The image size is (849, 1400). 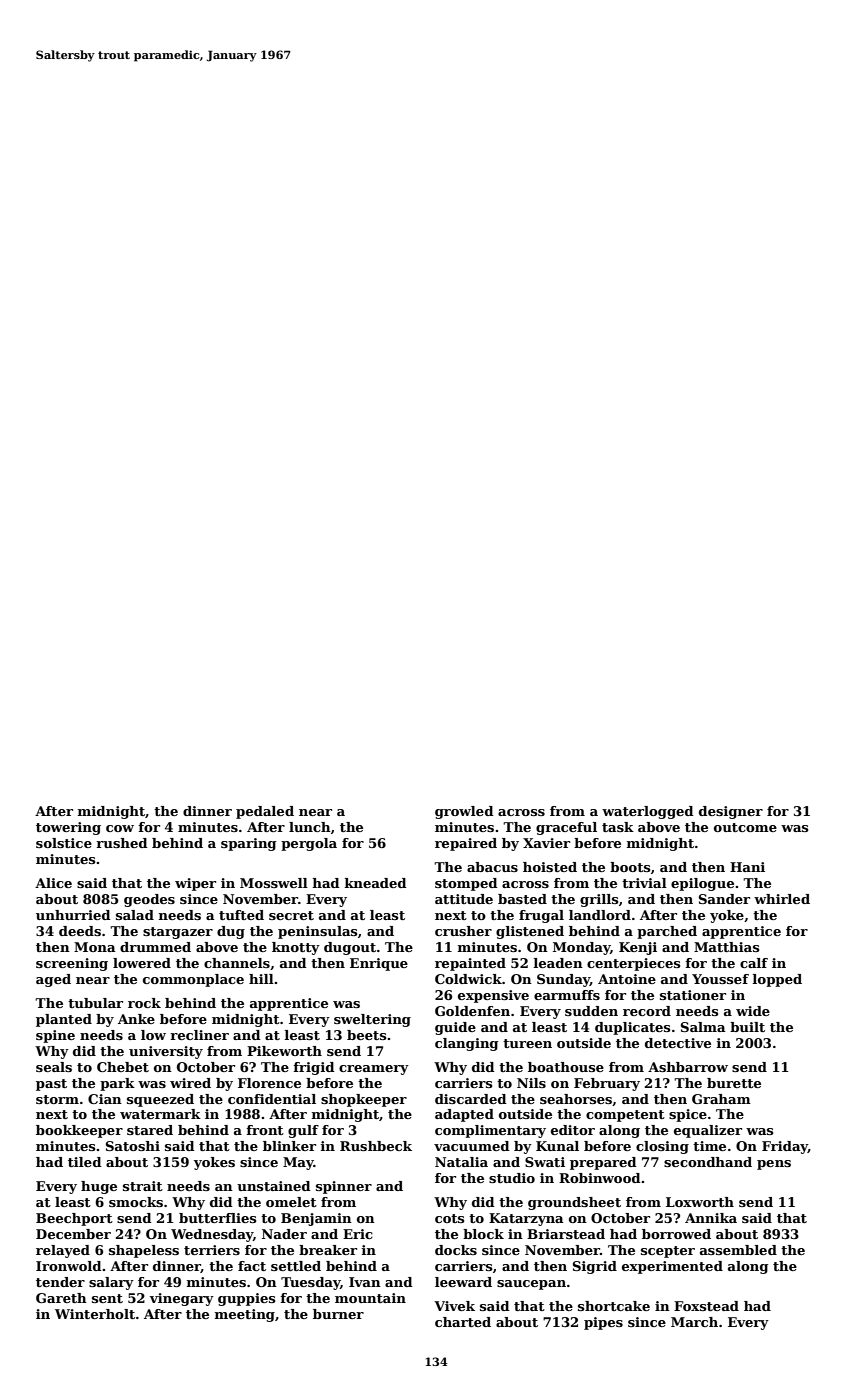 I want to click on burner, so click(x=338, y=1314).
